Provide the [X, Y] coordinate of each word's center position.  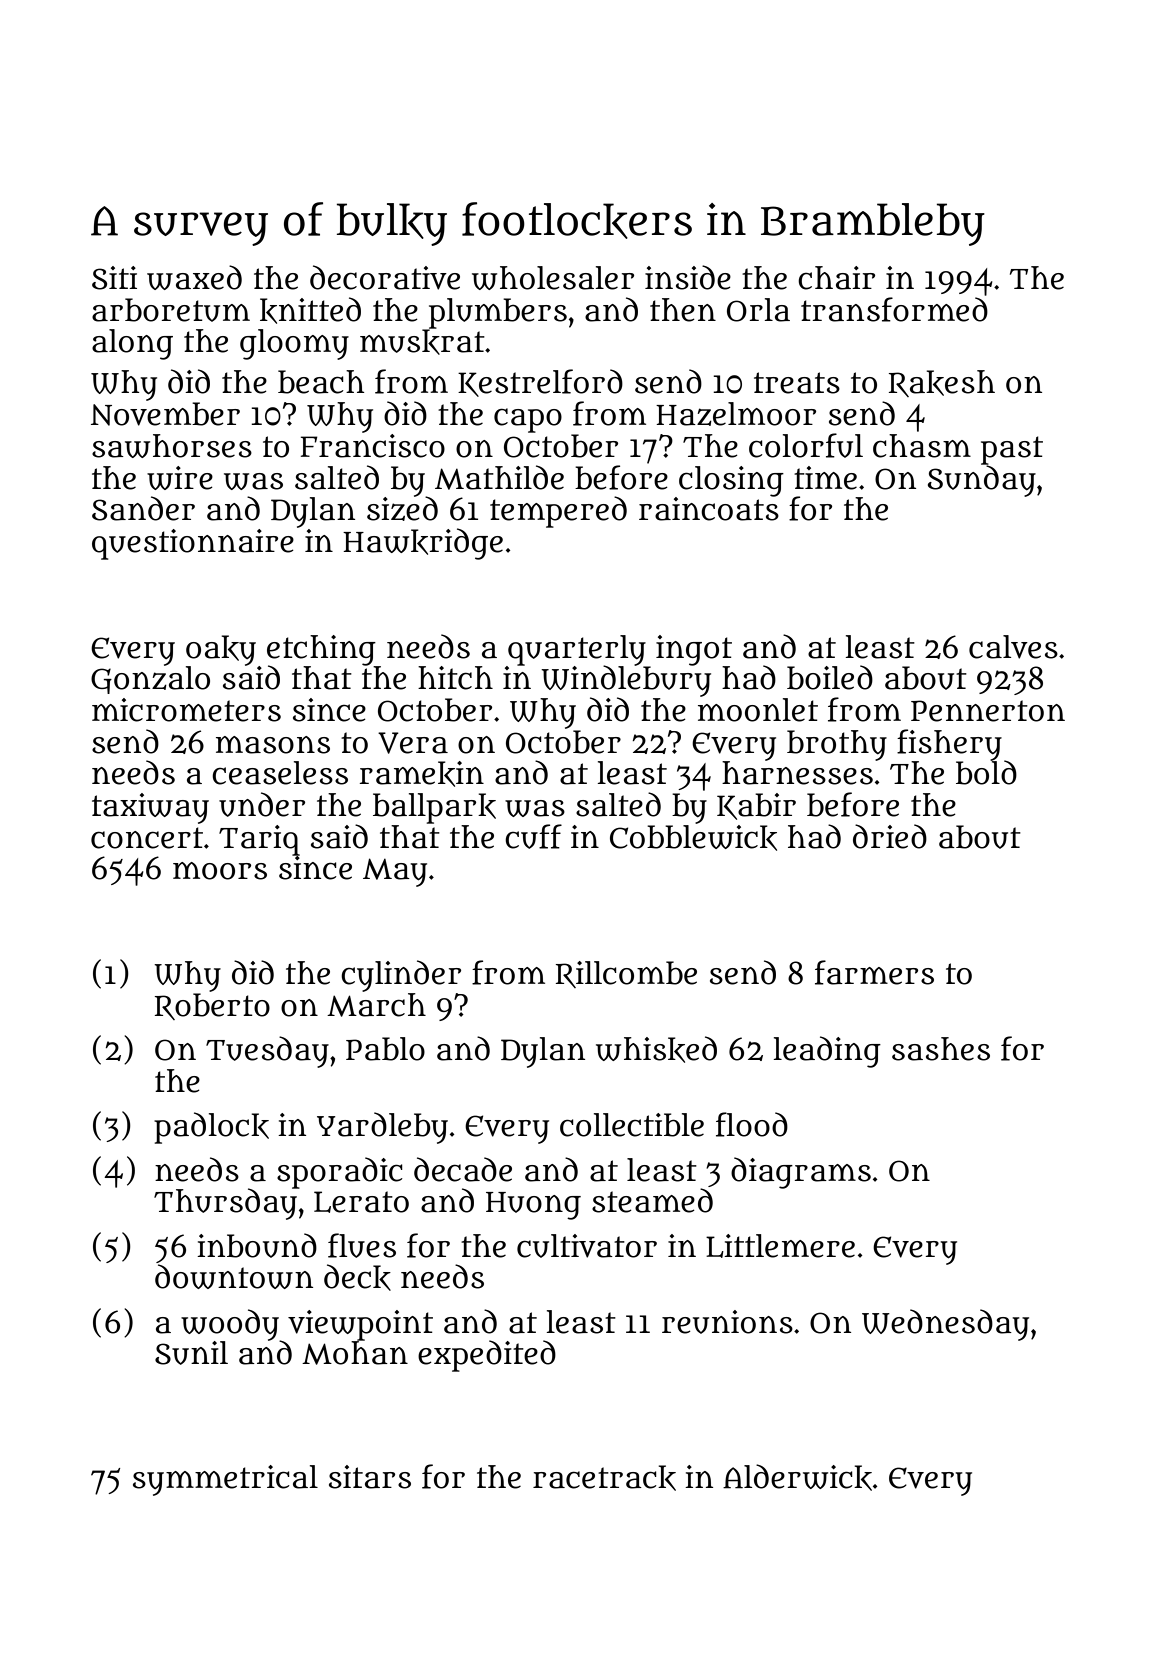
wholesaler [553, 278]
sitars [370, 1477]
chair [836, 278]
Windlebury [626, 681]
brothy [837, 745]
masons [273, 745]
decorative [385, 277]
